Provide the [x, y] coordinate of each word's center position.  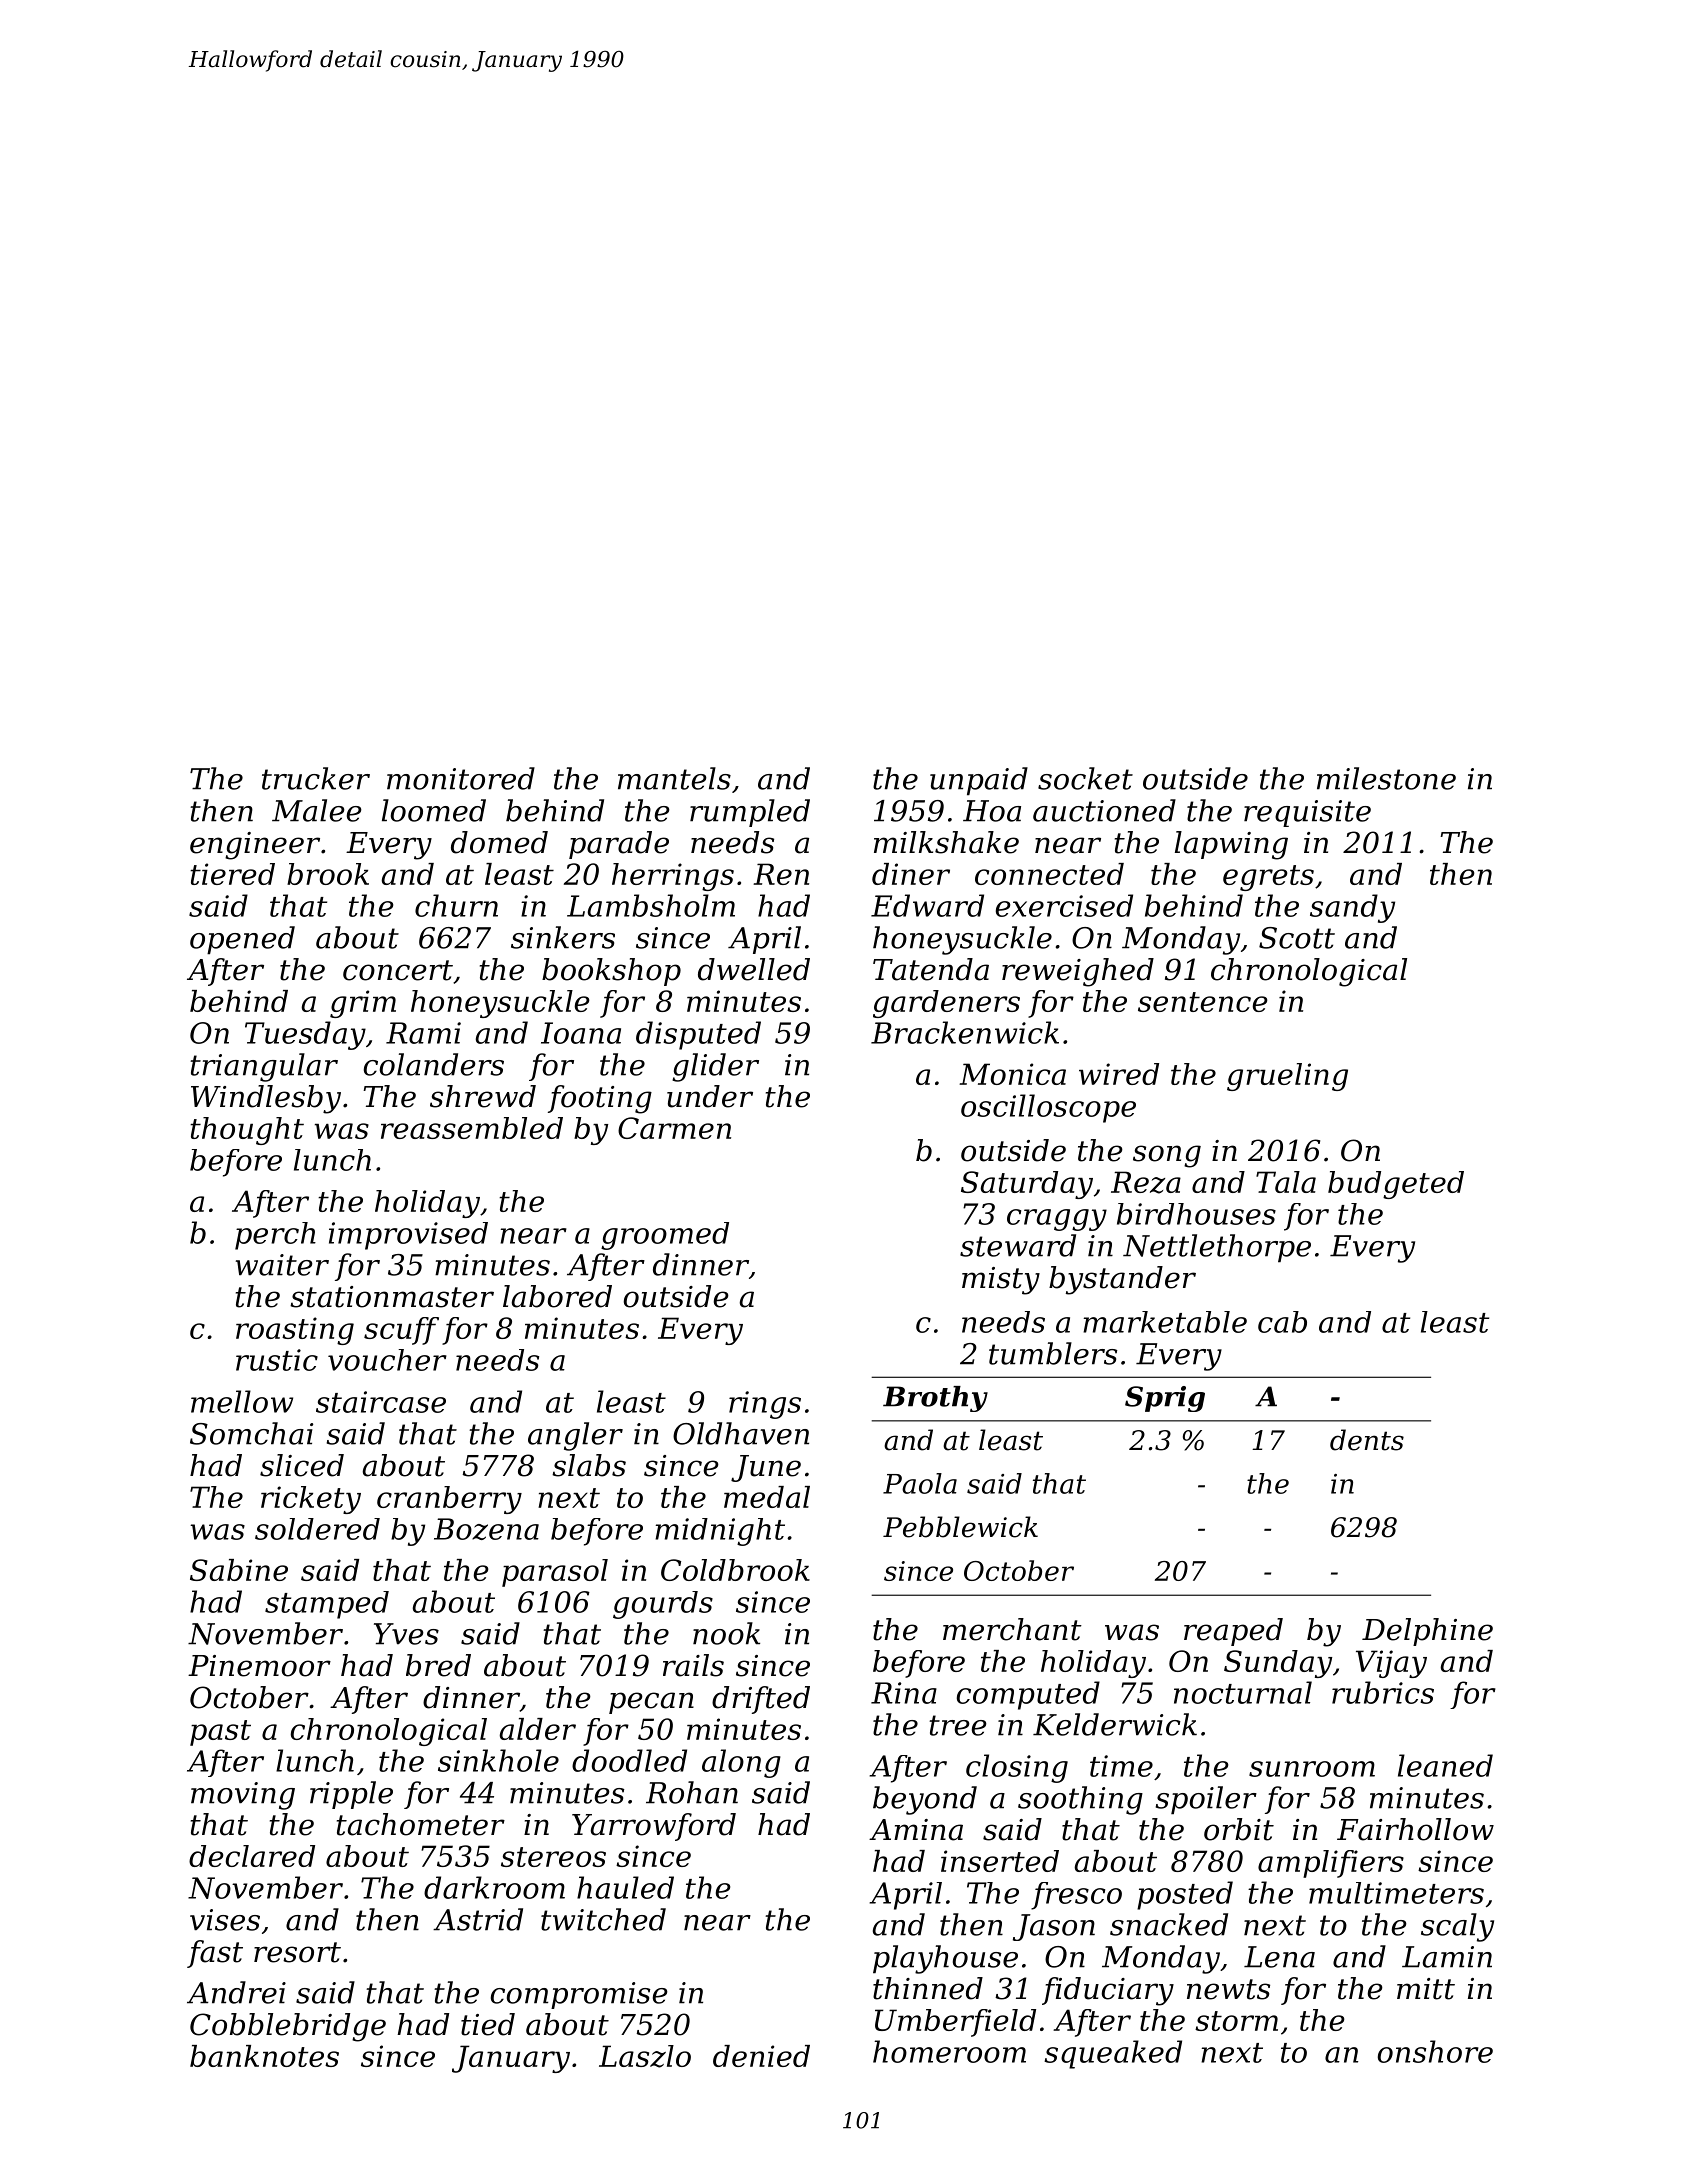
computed [1028, 1695]
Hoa [992, 811]
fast [215, 1954]
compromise [579, 1995]
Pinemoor [259, 1666]
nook [726, 1633]
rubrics [1383, 1692]
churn [456, 905]
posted [1185, 1895]
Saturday [1027, 1185]
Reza [1146, 1182]
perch [275, 1236]
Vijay [1391, 1664]
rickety [311, 1500]
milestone [1386, 778]
